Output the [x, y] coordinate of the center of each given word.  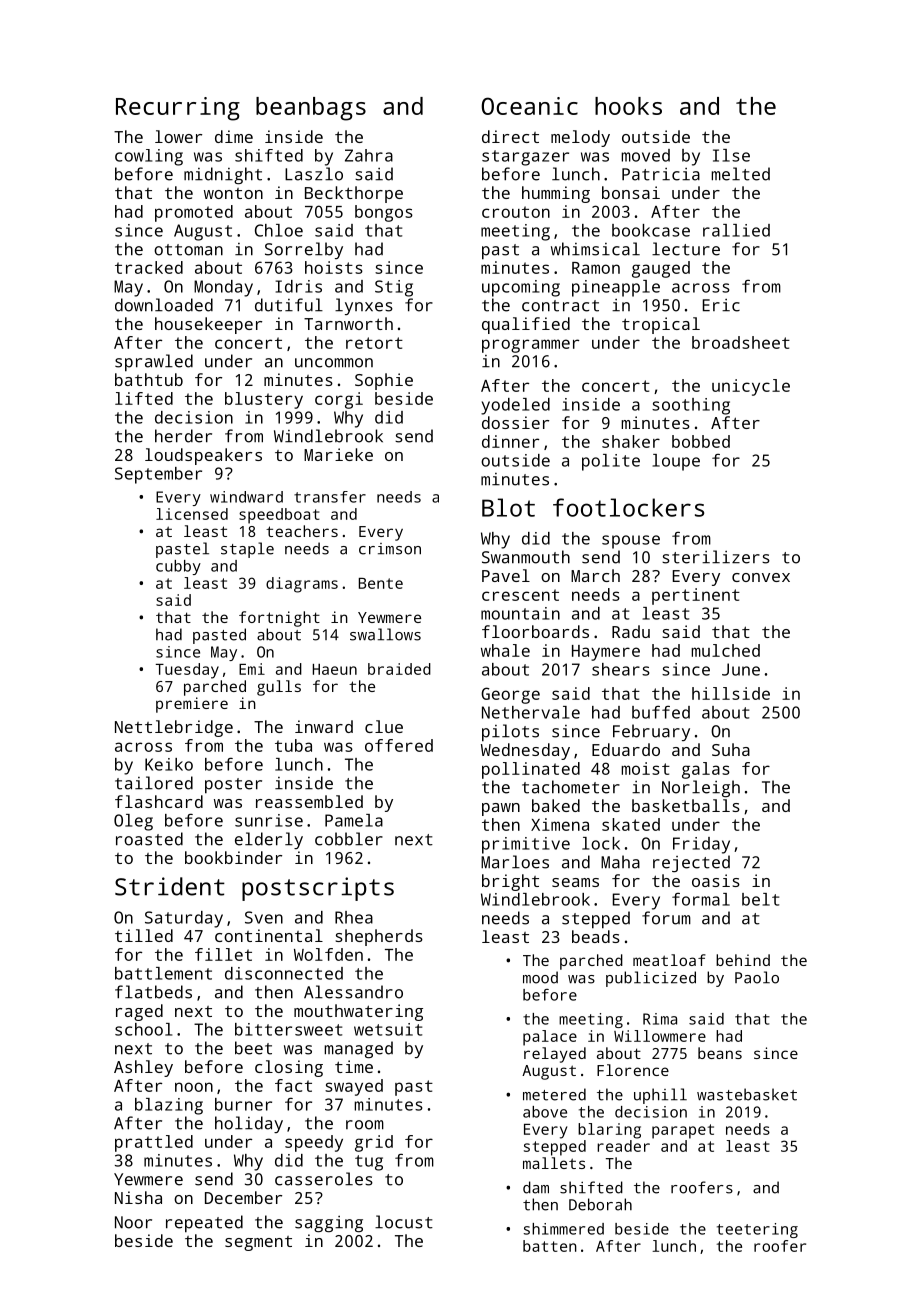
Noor [133, 1222]
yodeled [515, 406]
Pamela [354, 820]
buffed [661, 712]
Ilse [731, 155]
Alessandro [353, 992]
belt [760, 899]
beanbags [311, 109]
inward [324, 726]
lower [178, 136]
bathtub [149, 379]
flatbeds [153, 992]
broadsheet [741, 342]
